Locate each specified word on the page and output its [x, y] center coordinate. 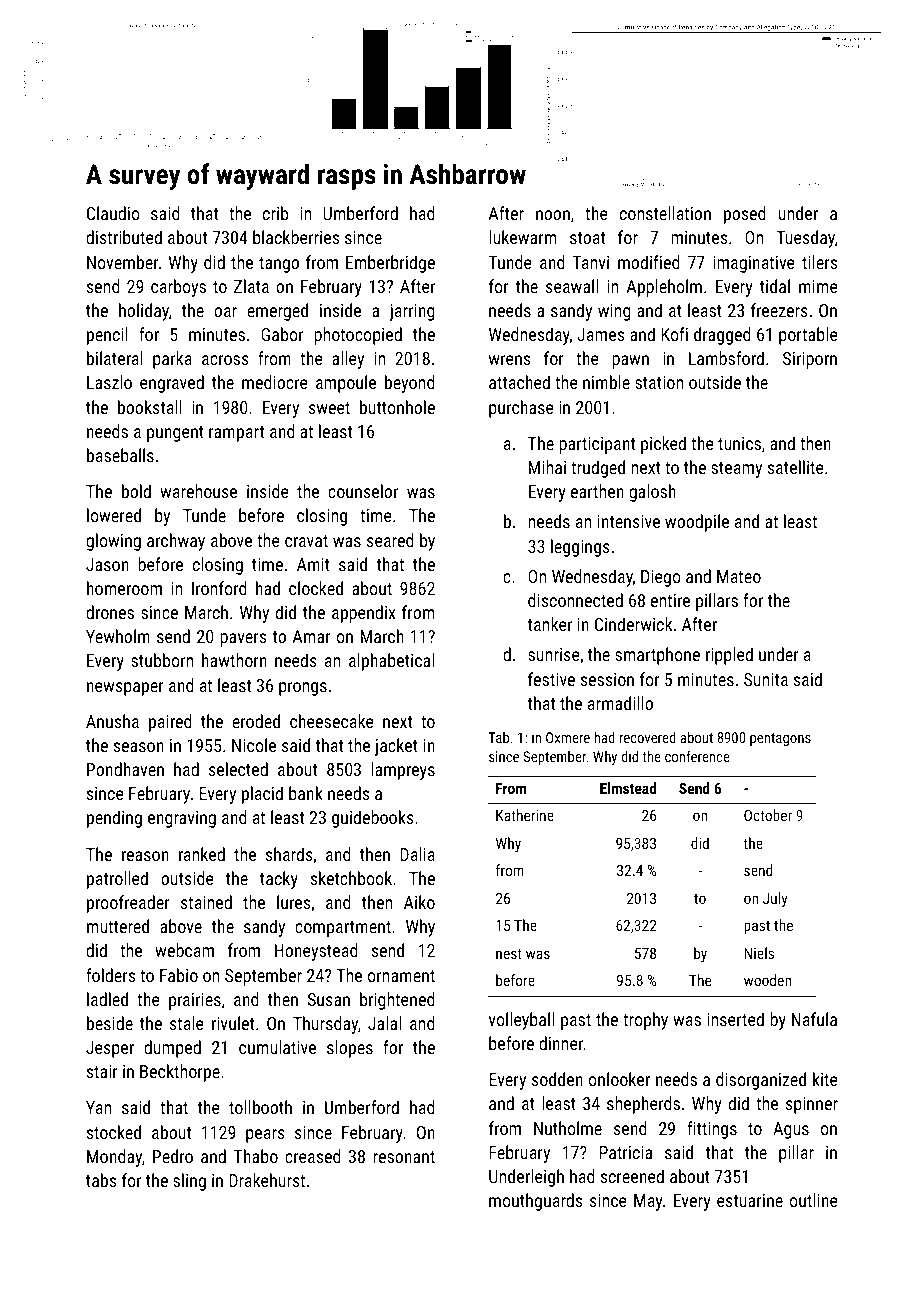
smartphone [657, 656]
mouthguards [535, 1202]
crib [275, 213]
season [138, 747]
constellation [665, 213]
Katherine [525, 815]
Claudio [113, 213]
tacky [279, 880]
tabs [101, 1180]
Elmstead [628, 788]
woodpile [697, 523]
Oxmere [568, 737]
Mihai [547, 467]
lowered [114, 515]
